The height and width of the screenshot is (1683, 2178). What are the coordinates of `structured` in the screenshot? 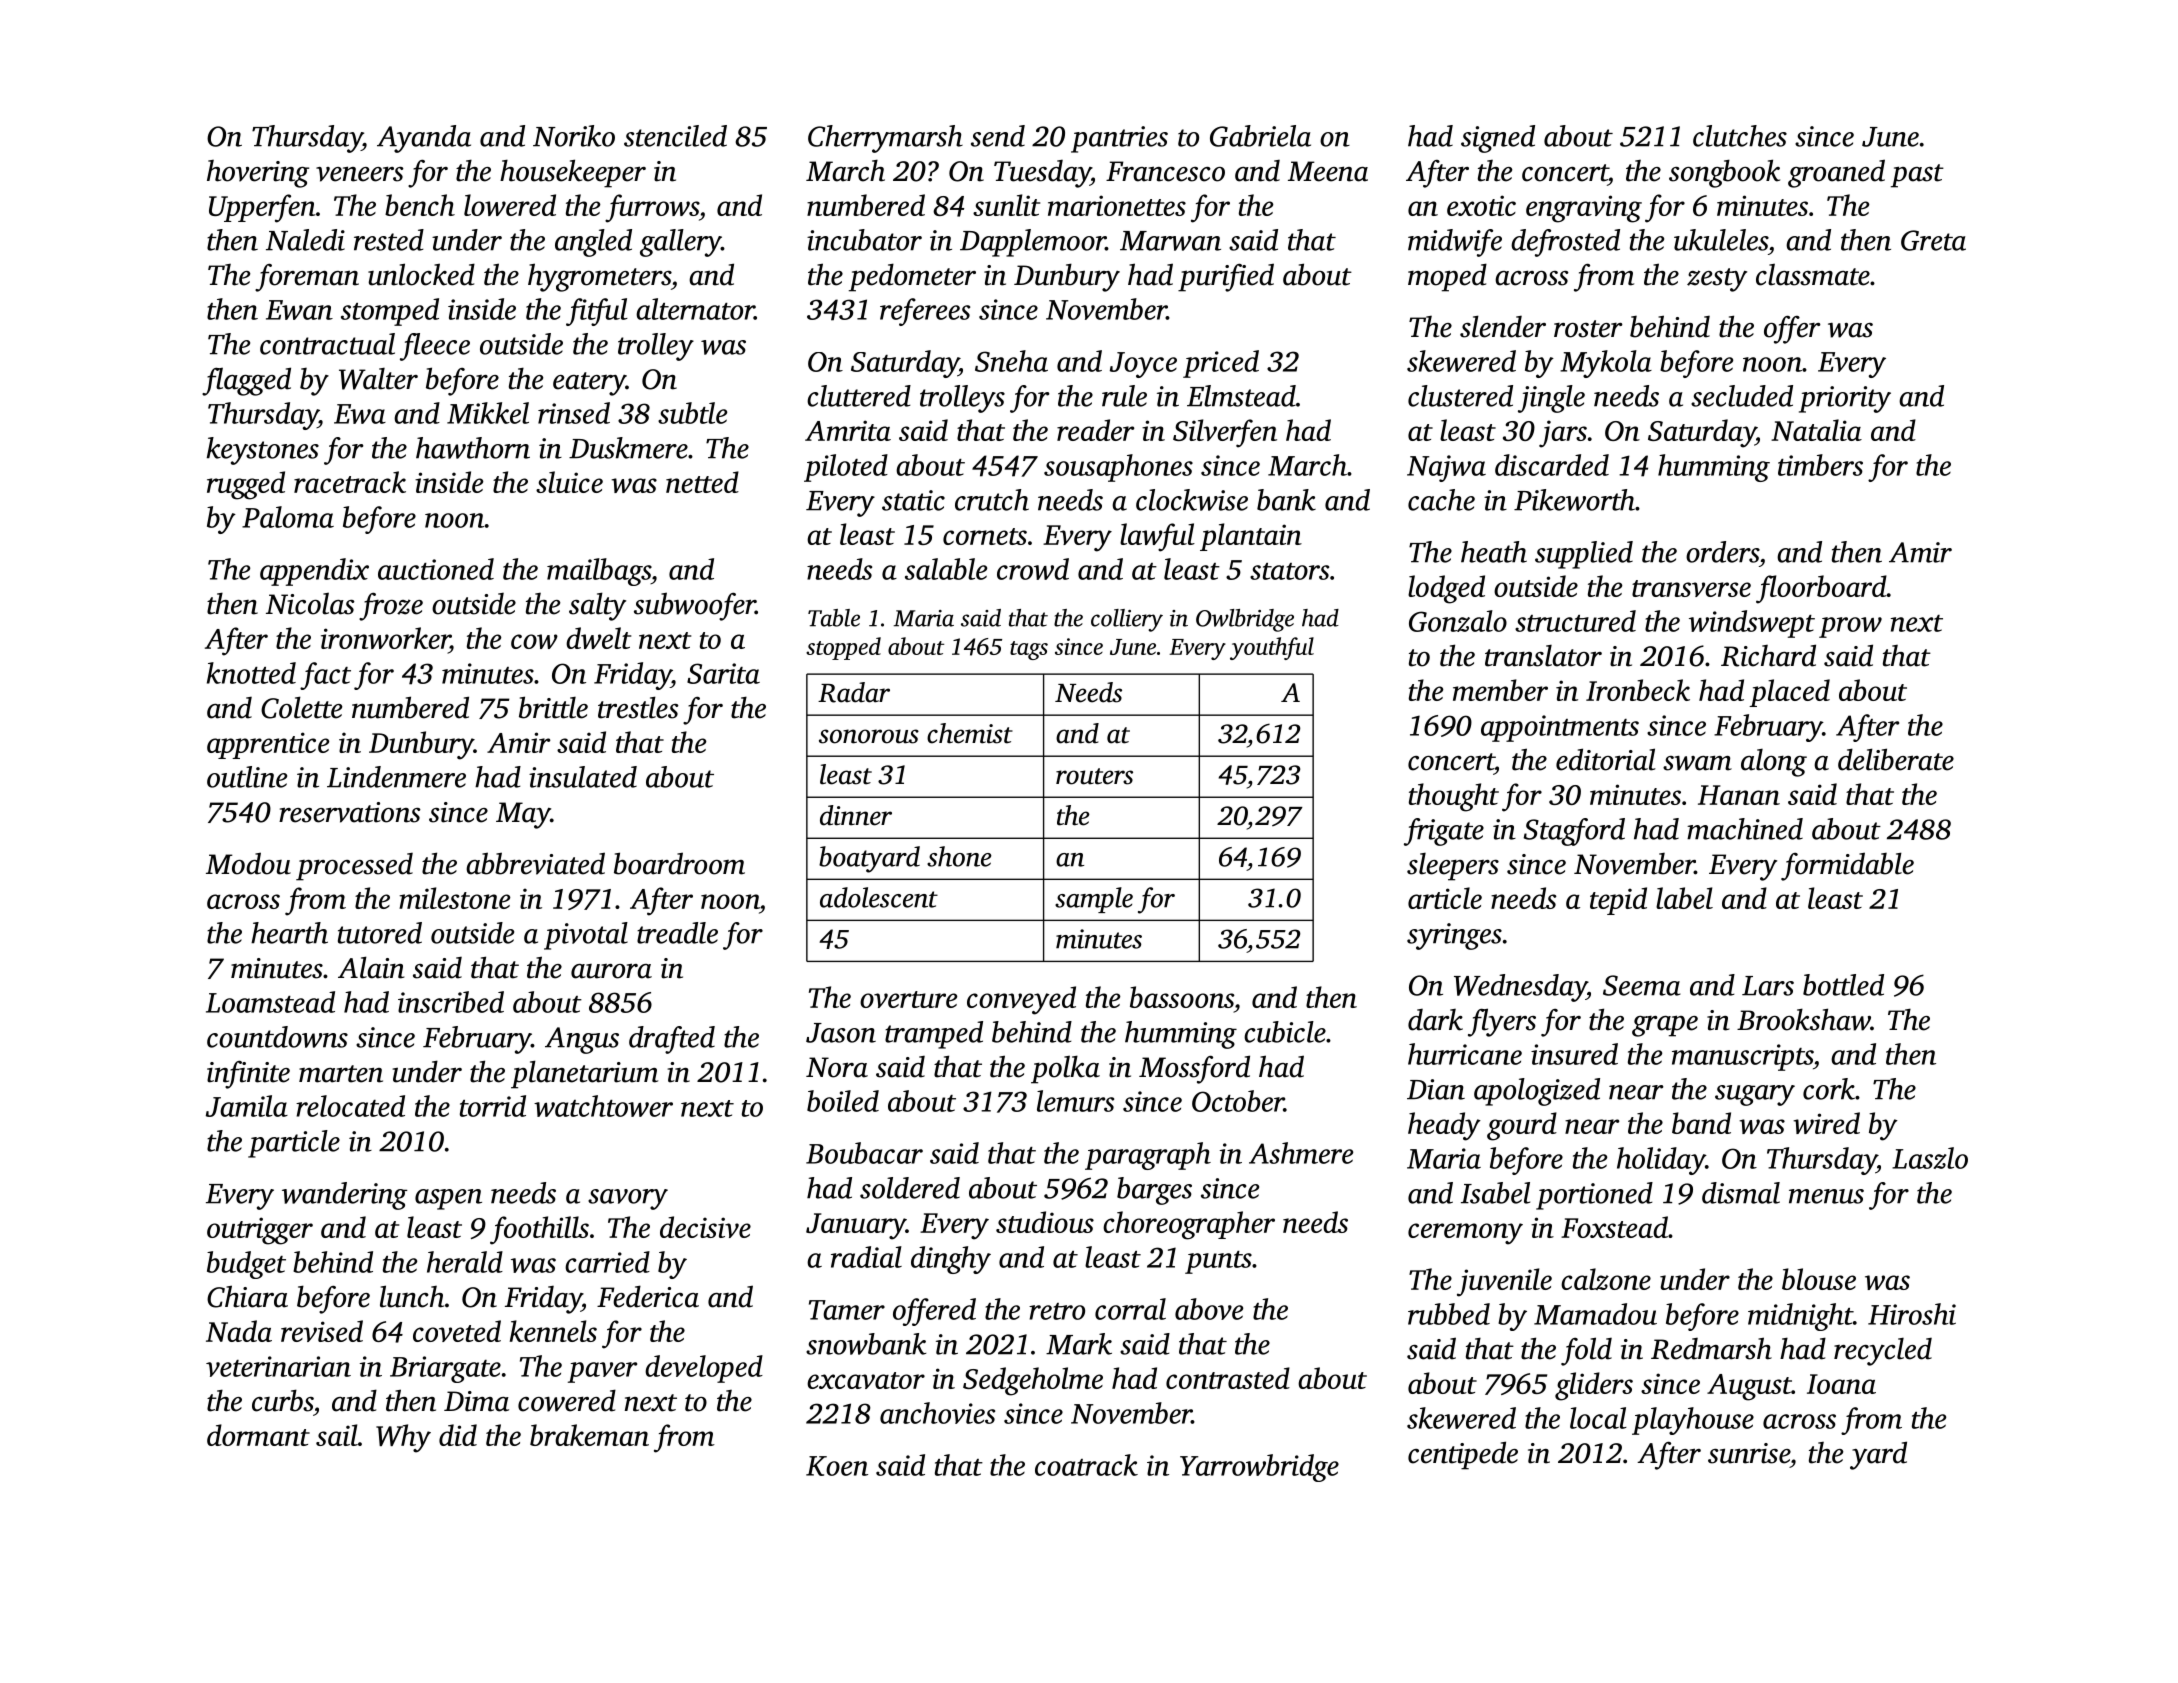 It's located at (1575, 621).
